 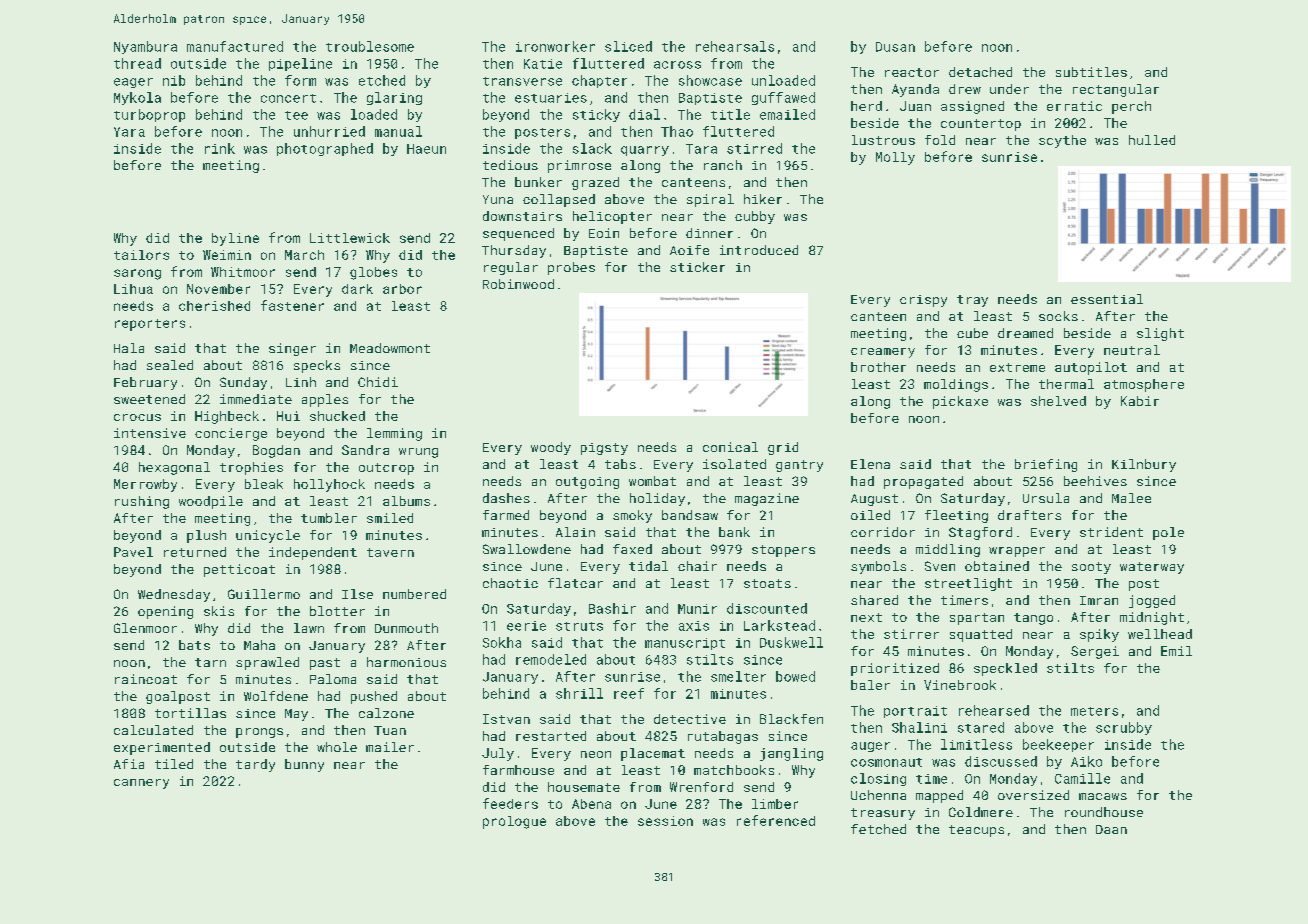 What do you see at coordinates (514, 822) in the screenshot?
I see `prologue` at bounding box center [514, 822].
